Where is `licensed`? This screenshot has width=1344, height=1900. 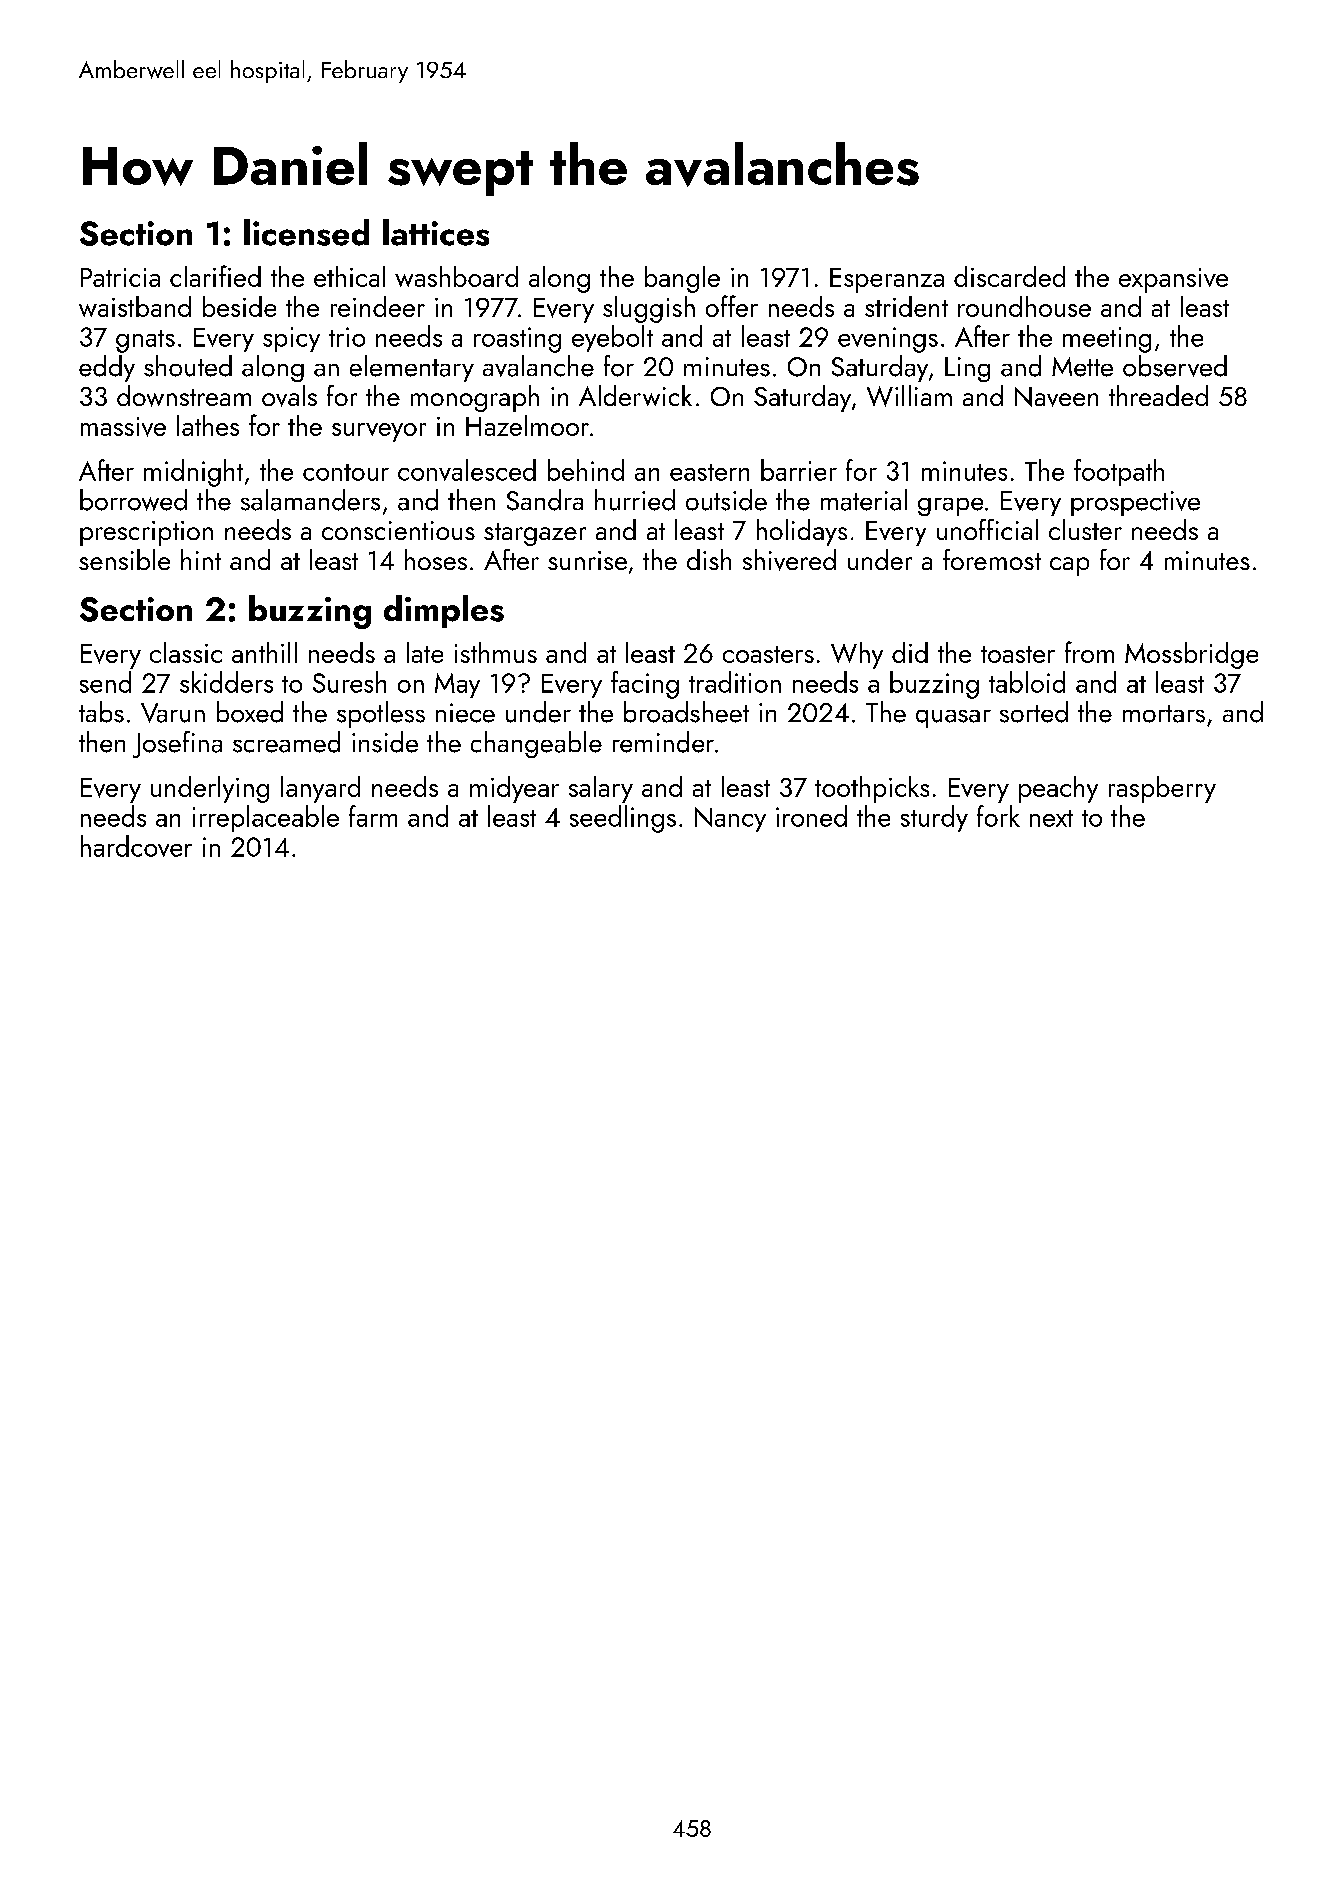
licensed is located at coordinates (306, 232).
